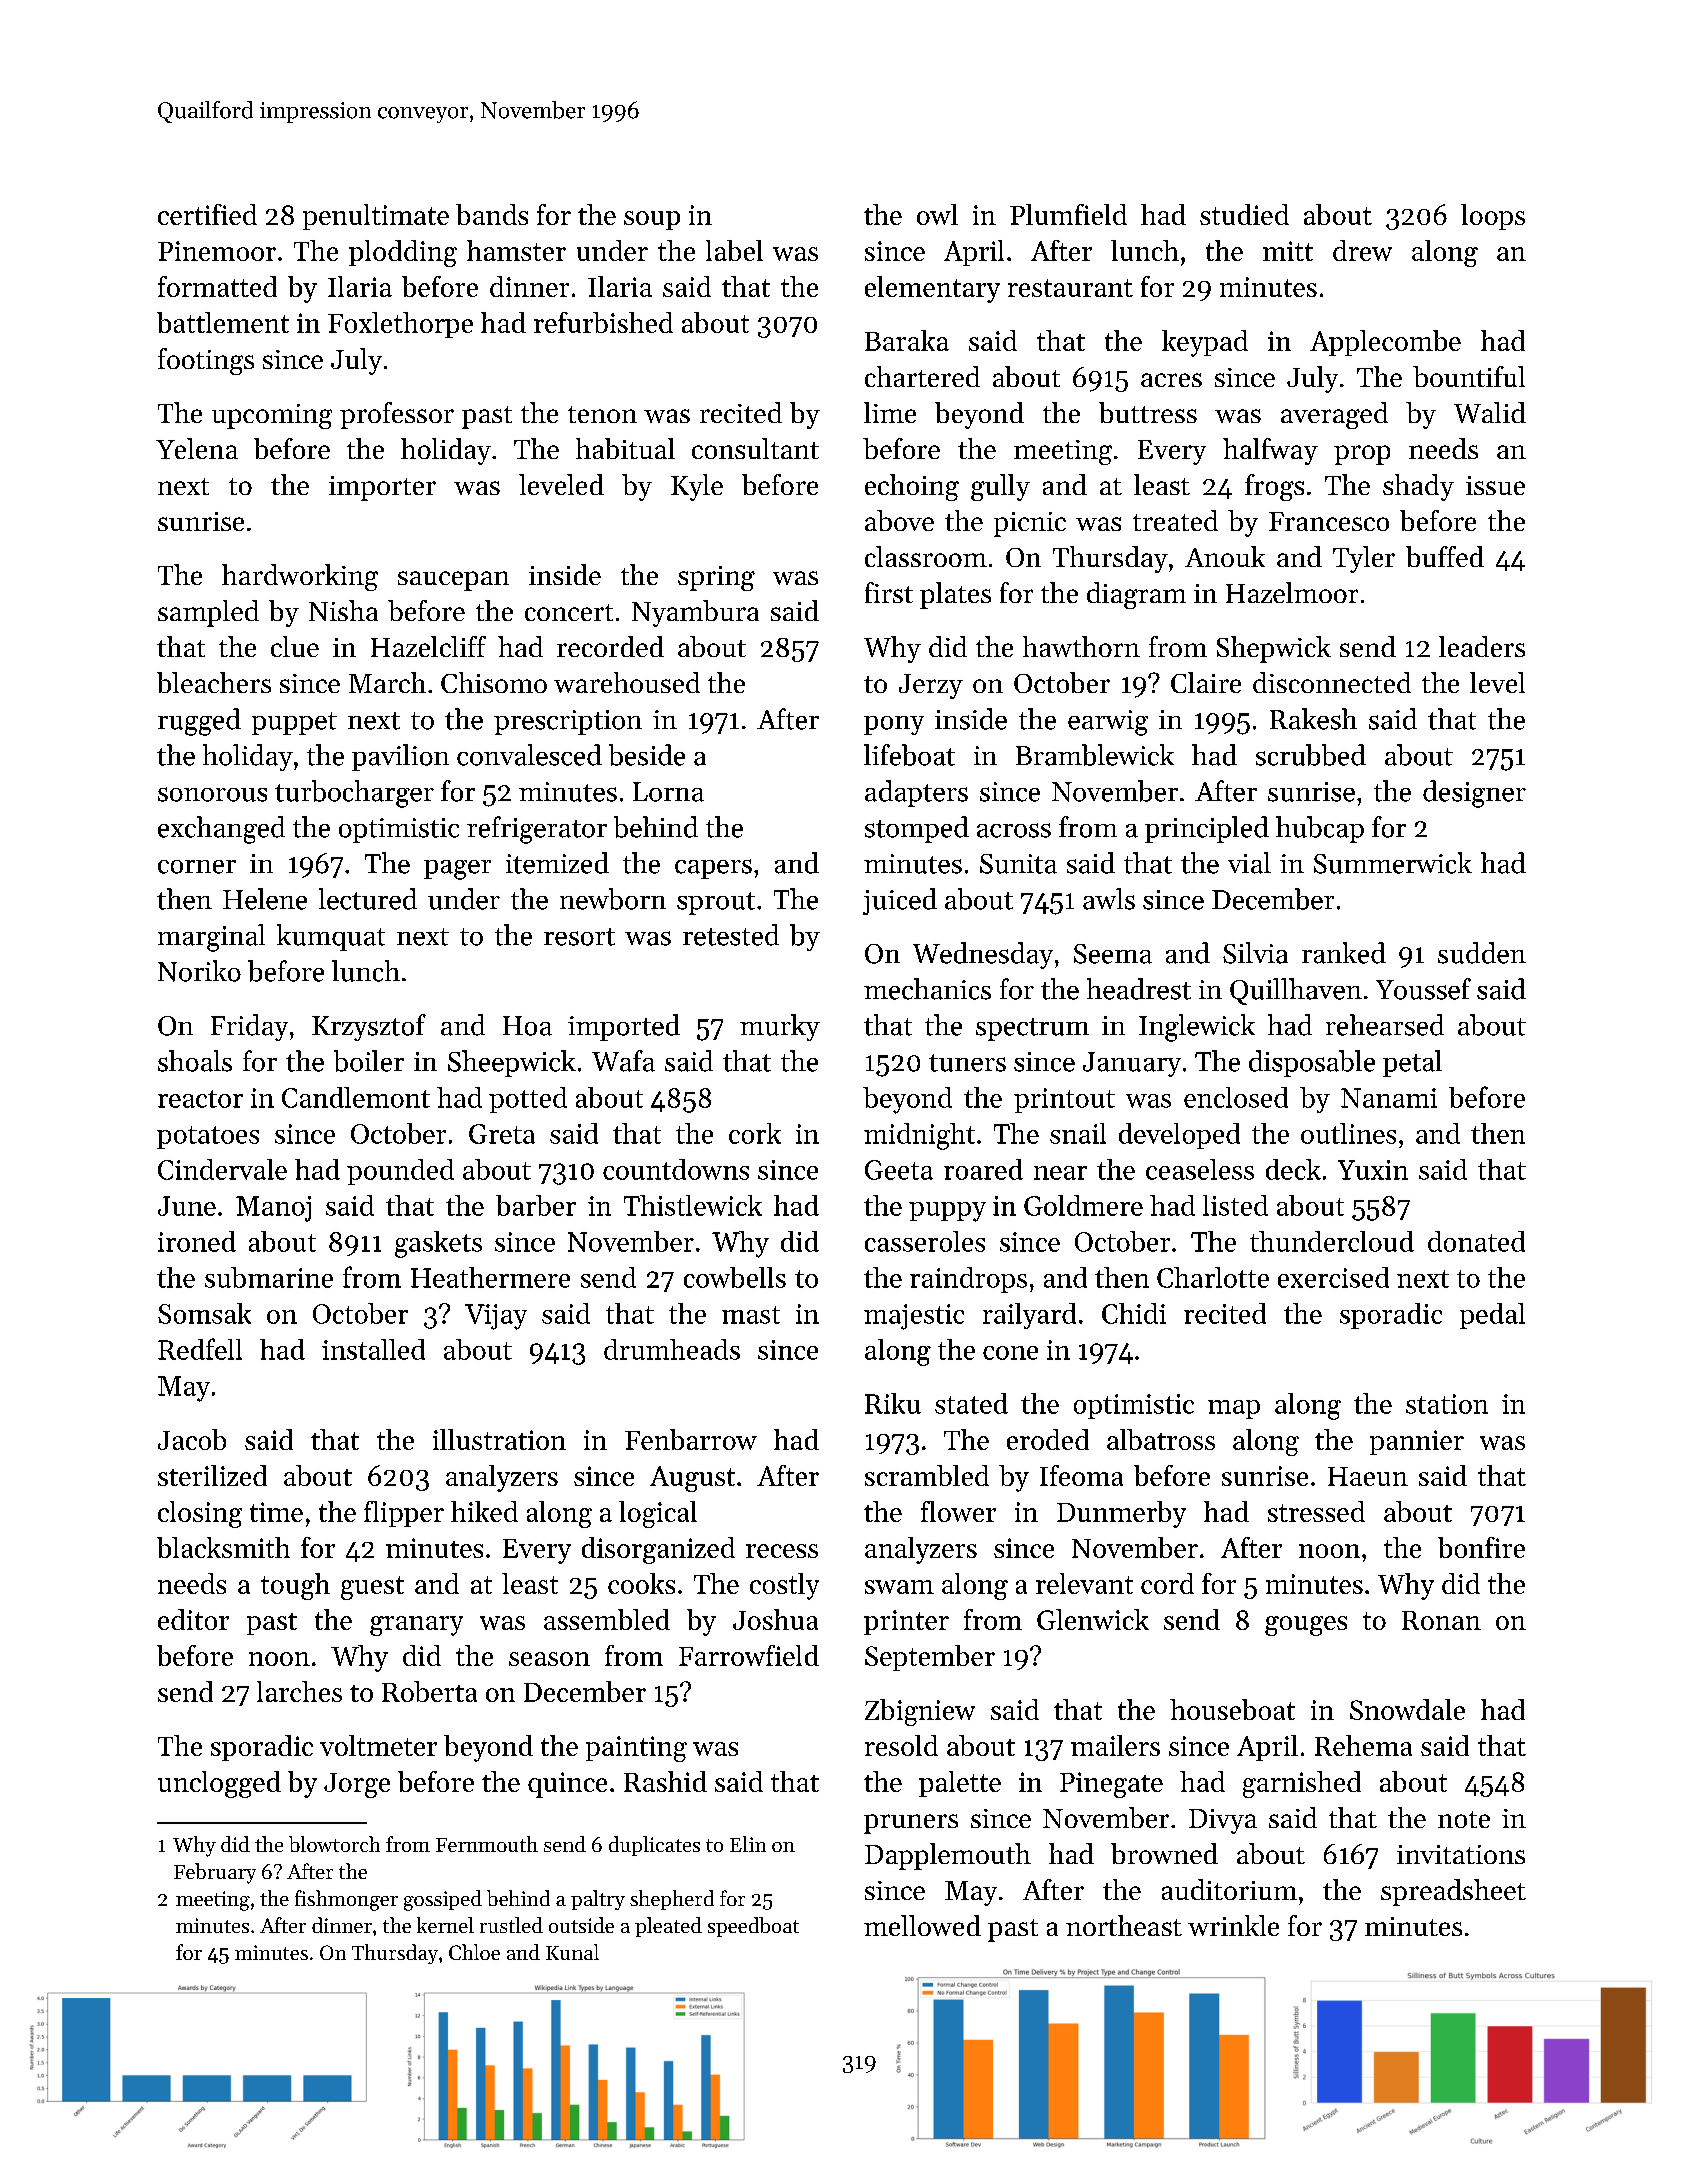 The height and width of the page is (2178, 1683). Describe the element at coordinates (1493, 217) in the page. I see `loops` at that location.
